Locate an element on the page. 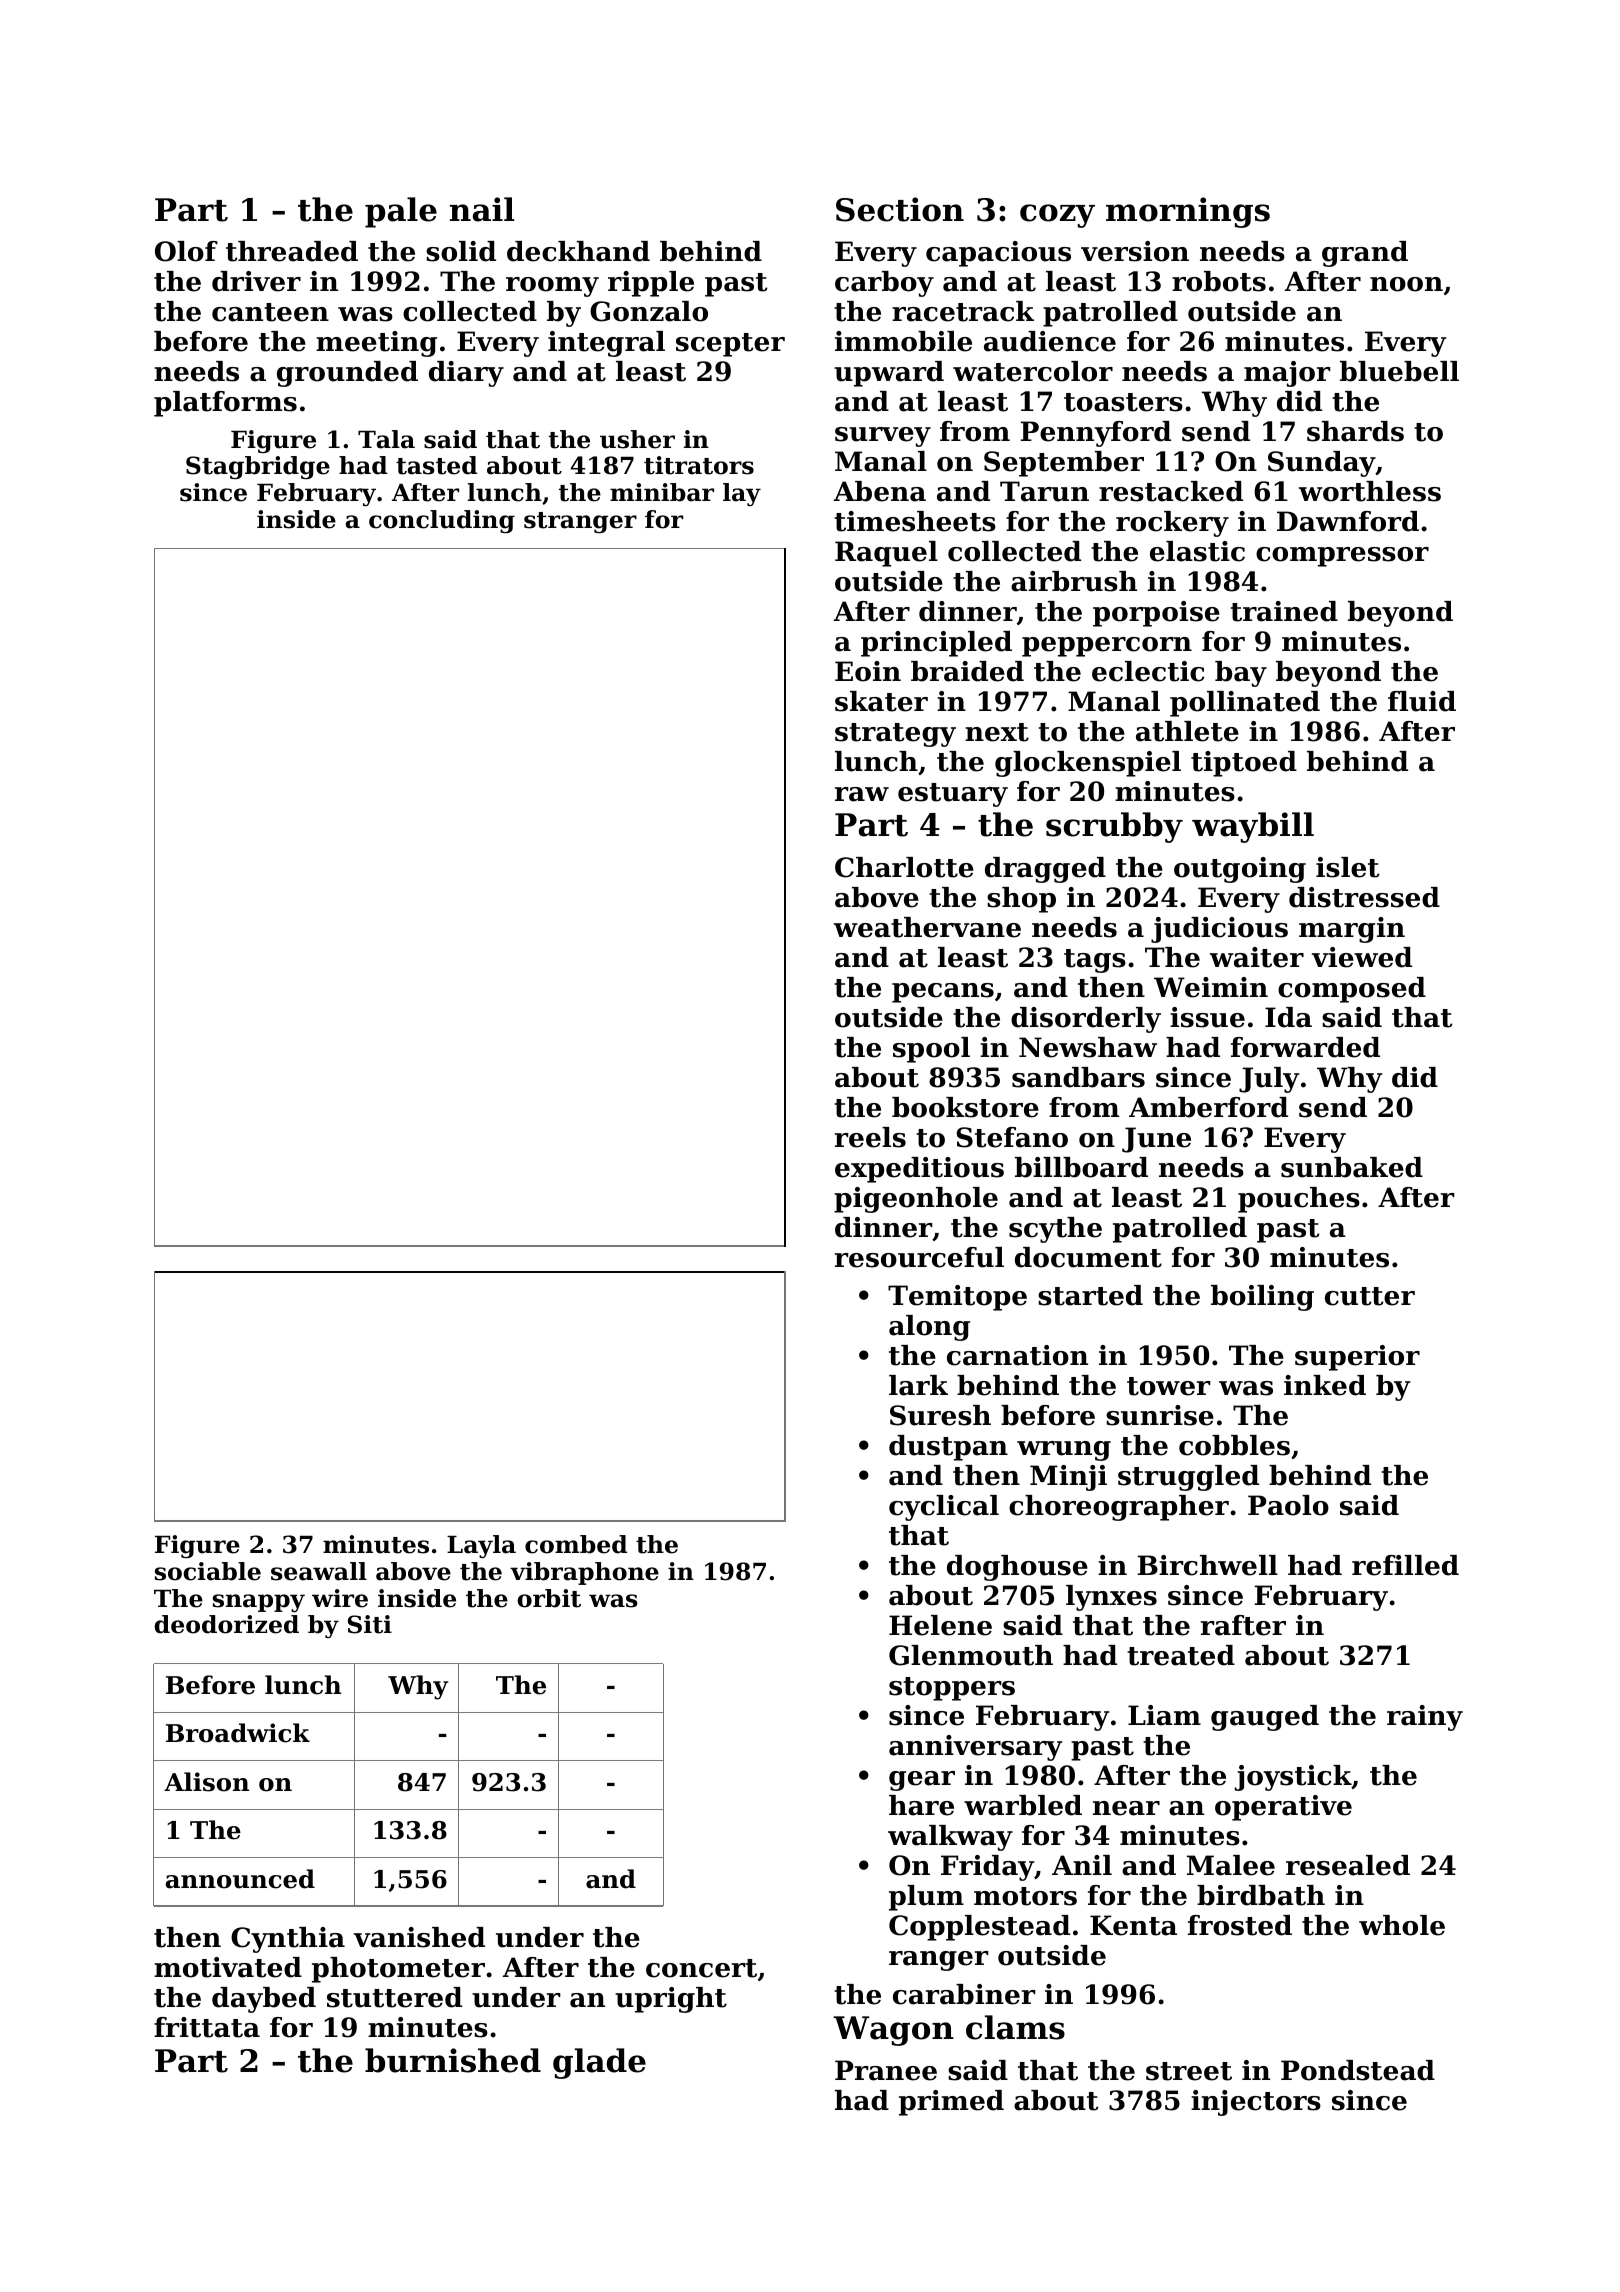  ripple is located at coordinates (651, 284).
